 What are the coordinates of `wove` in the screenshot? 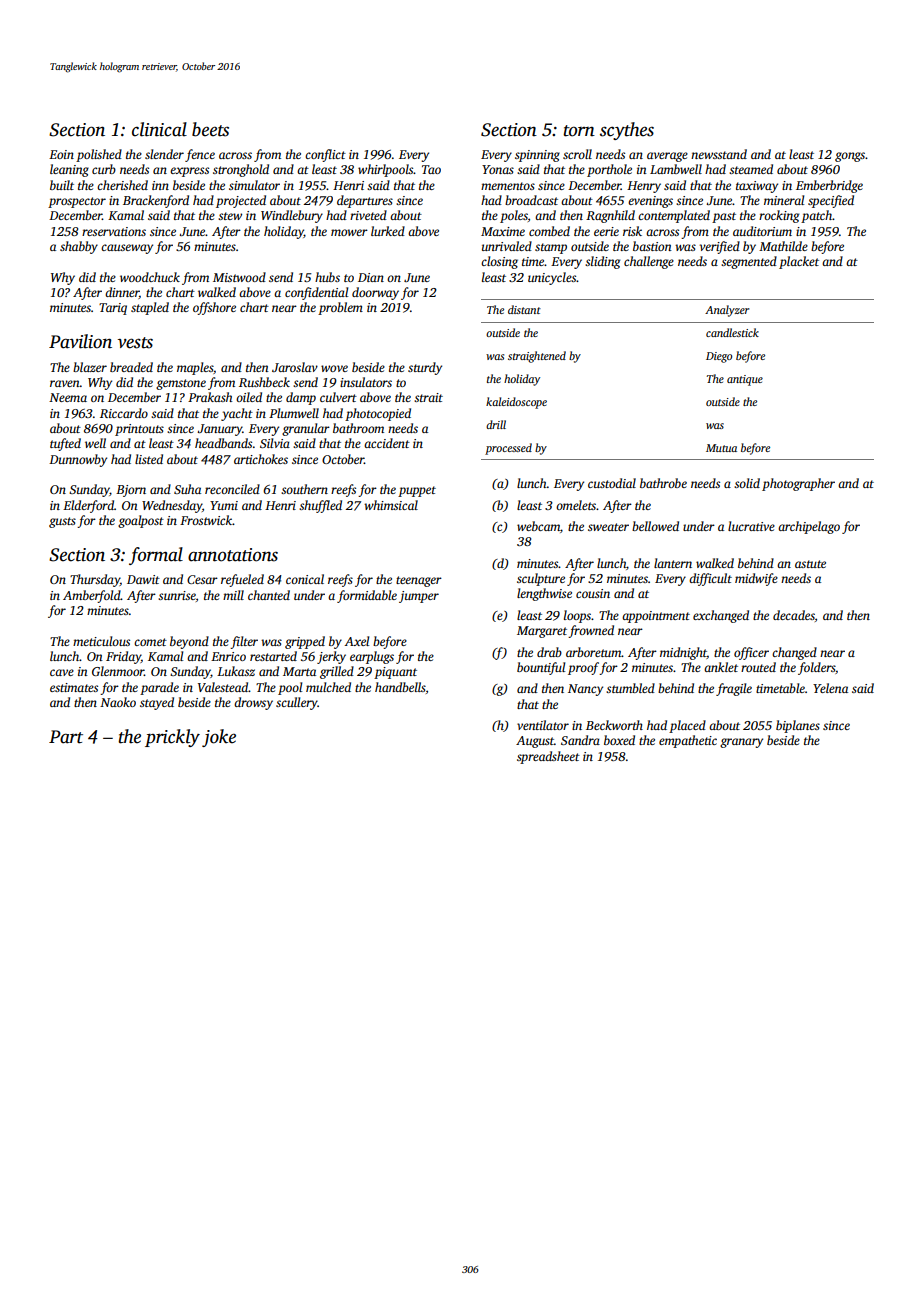 It's located at (334, 368).
